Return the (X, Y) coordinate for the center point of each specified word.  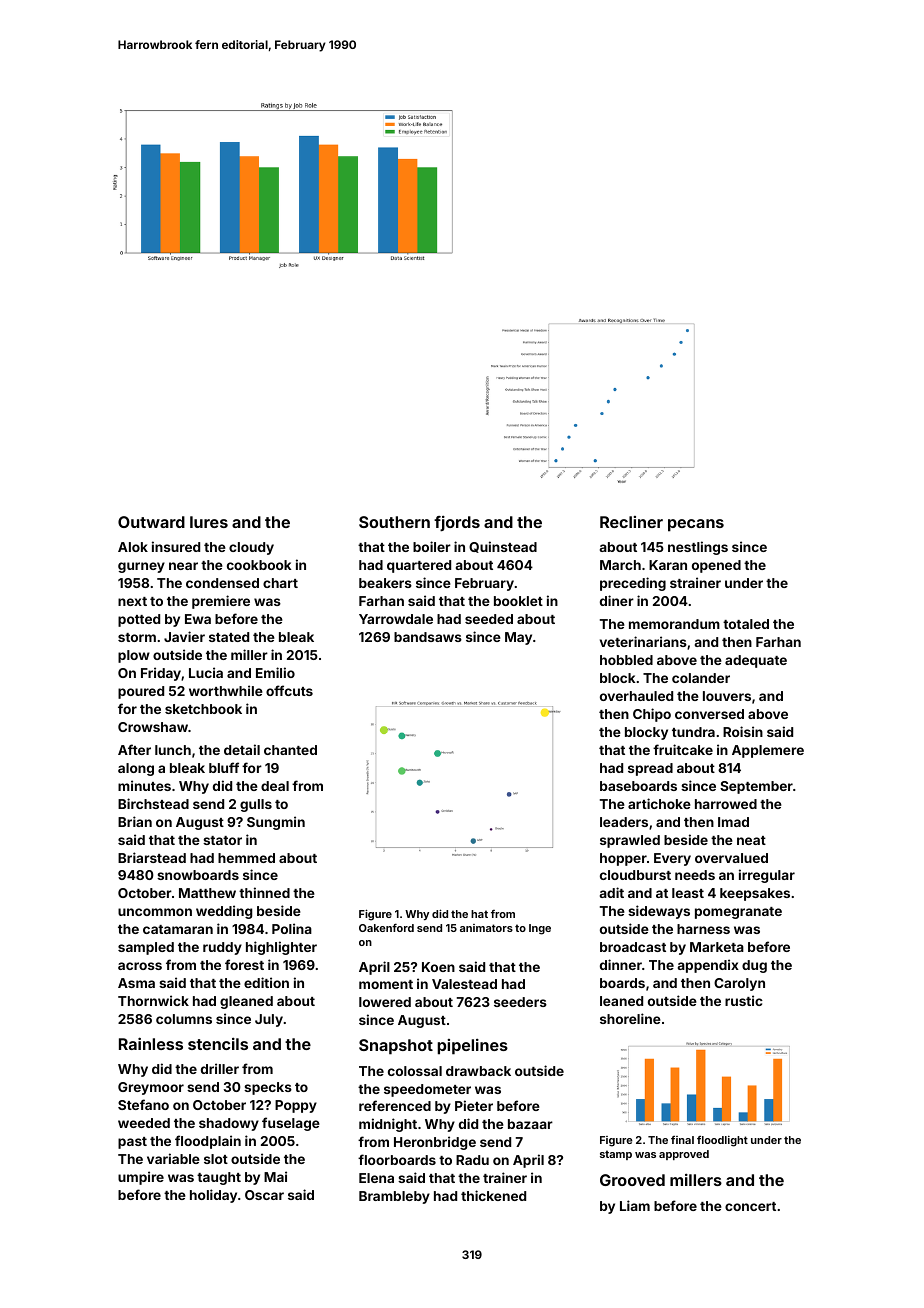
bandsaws (428, 637)
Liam (635, 1205)
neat (751, 840)
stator (222, 840)
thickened (493, 1195)
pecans (696, 525)
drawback (478, 1071)
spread (650, 769)
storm (137, 637)
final (682, 1140)
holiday (213, 1196)
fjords (457, 523)
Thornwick (153, 1000)
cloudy (251, 548)
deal (275, 786)
